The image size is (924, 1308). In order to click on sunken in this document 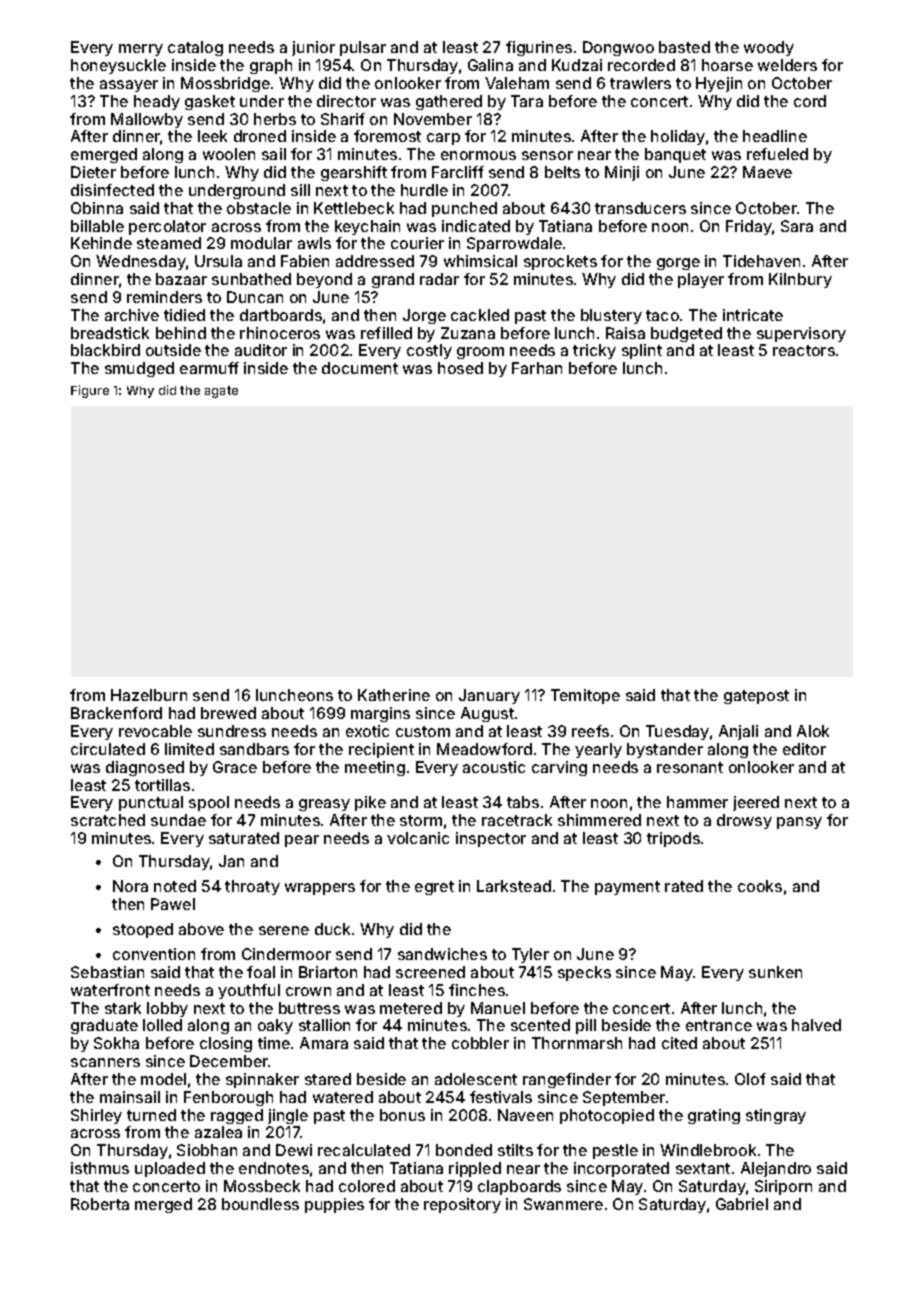, I will do `click(775, 972)`.
